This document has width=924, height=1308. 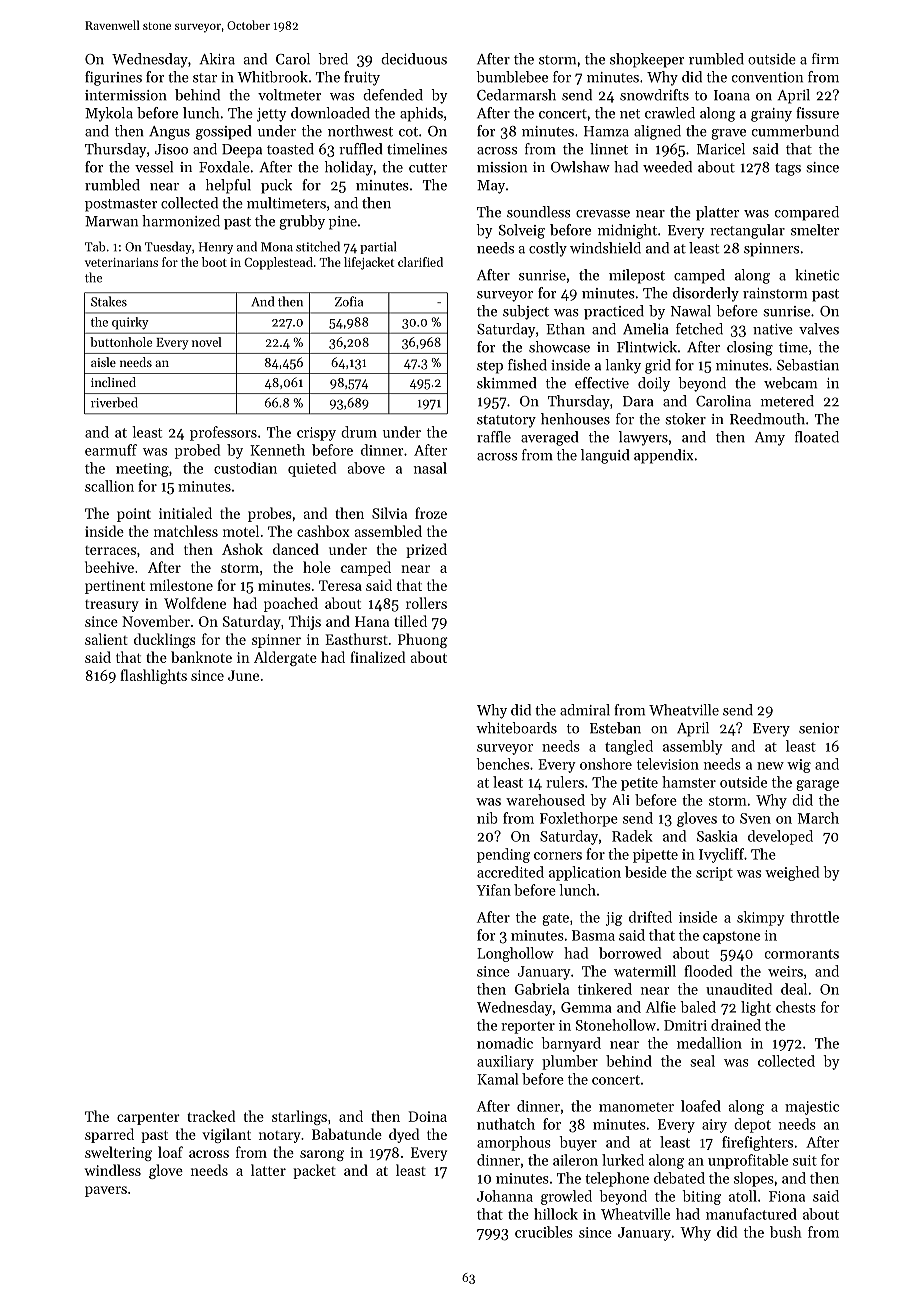 What do you see at coordinates (614, 919) in the document?
I see `jig` at bounding box center [614, 919].
